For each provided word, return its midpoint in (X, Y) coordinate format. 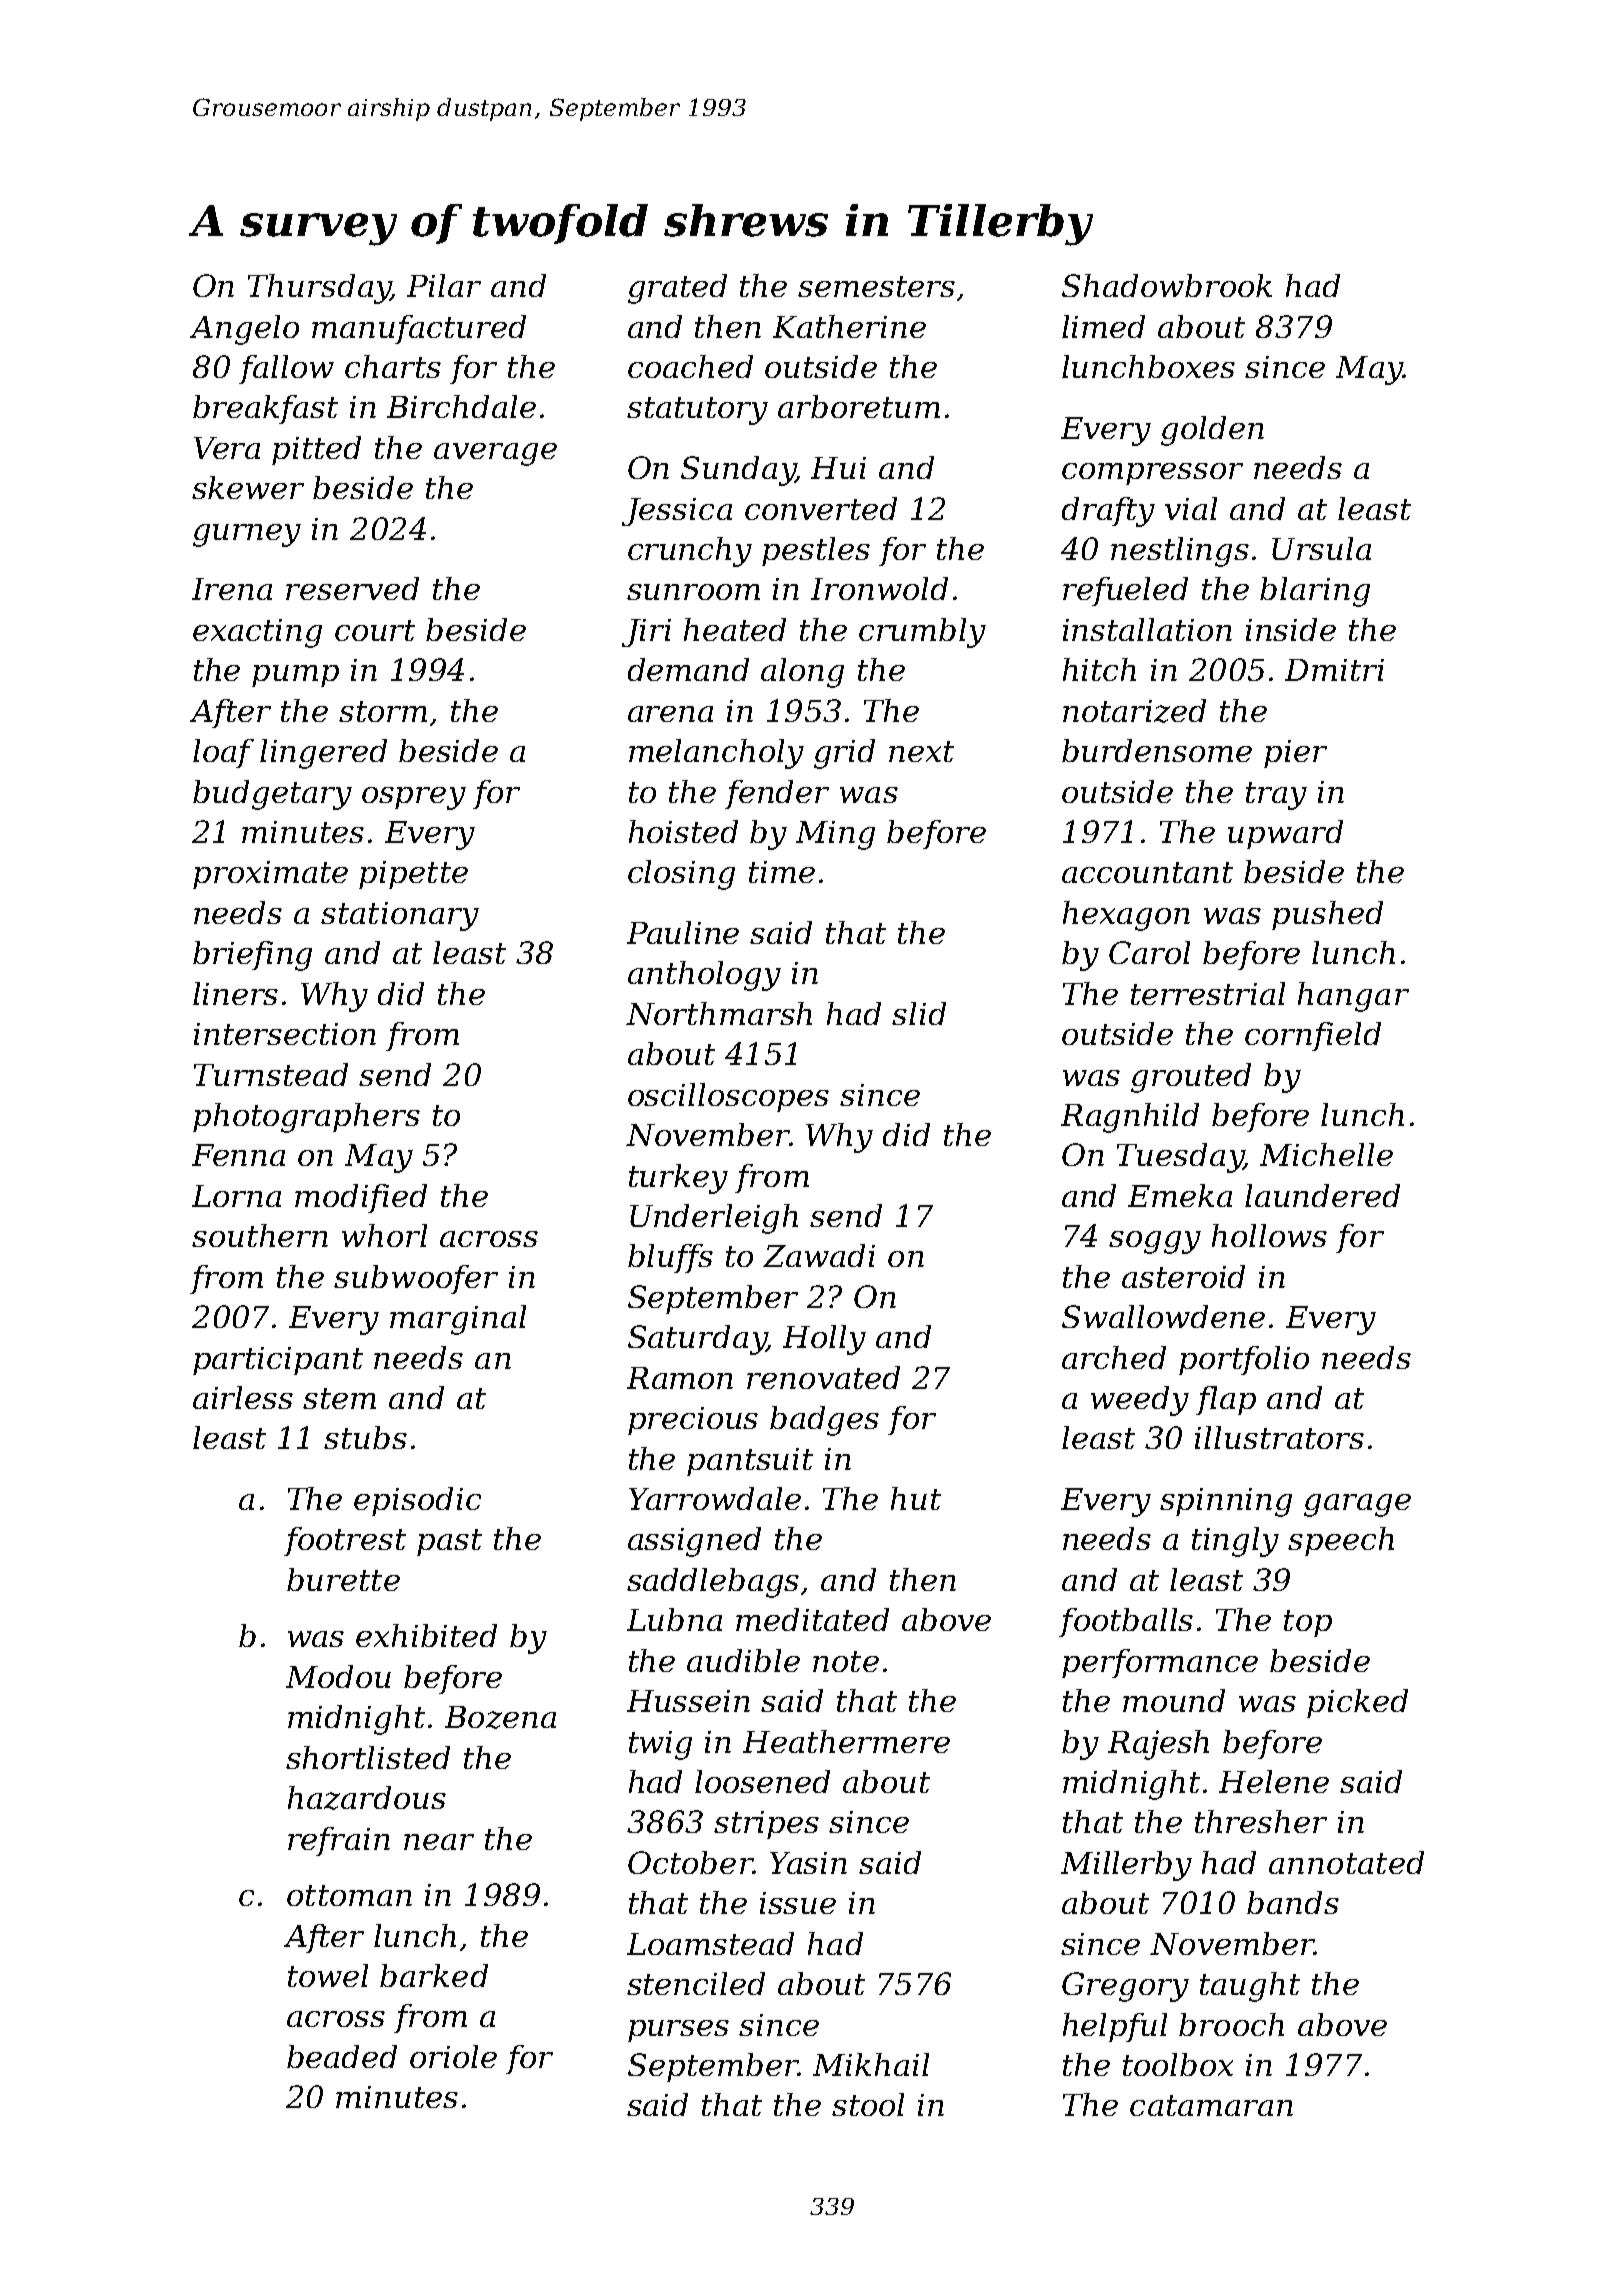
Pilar (444, 285)
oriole (453, 2056)
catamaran (1211, 2105)
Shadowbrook (1167, 285)
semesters (876, 286)
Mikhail (871, 2064)
